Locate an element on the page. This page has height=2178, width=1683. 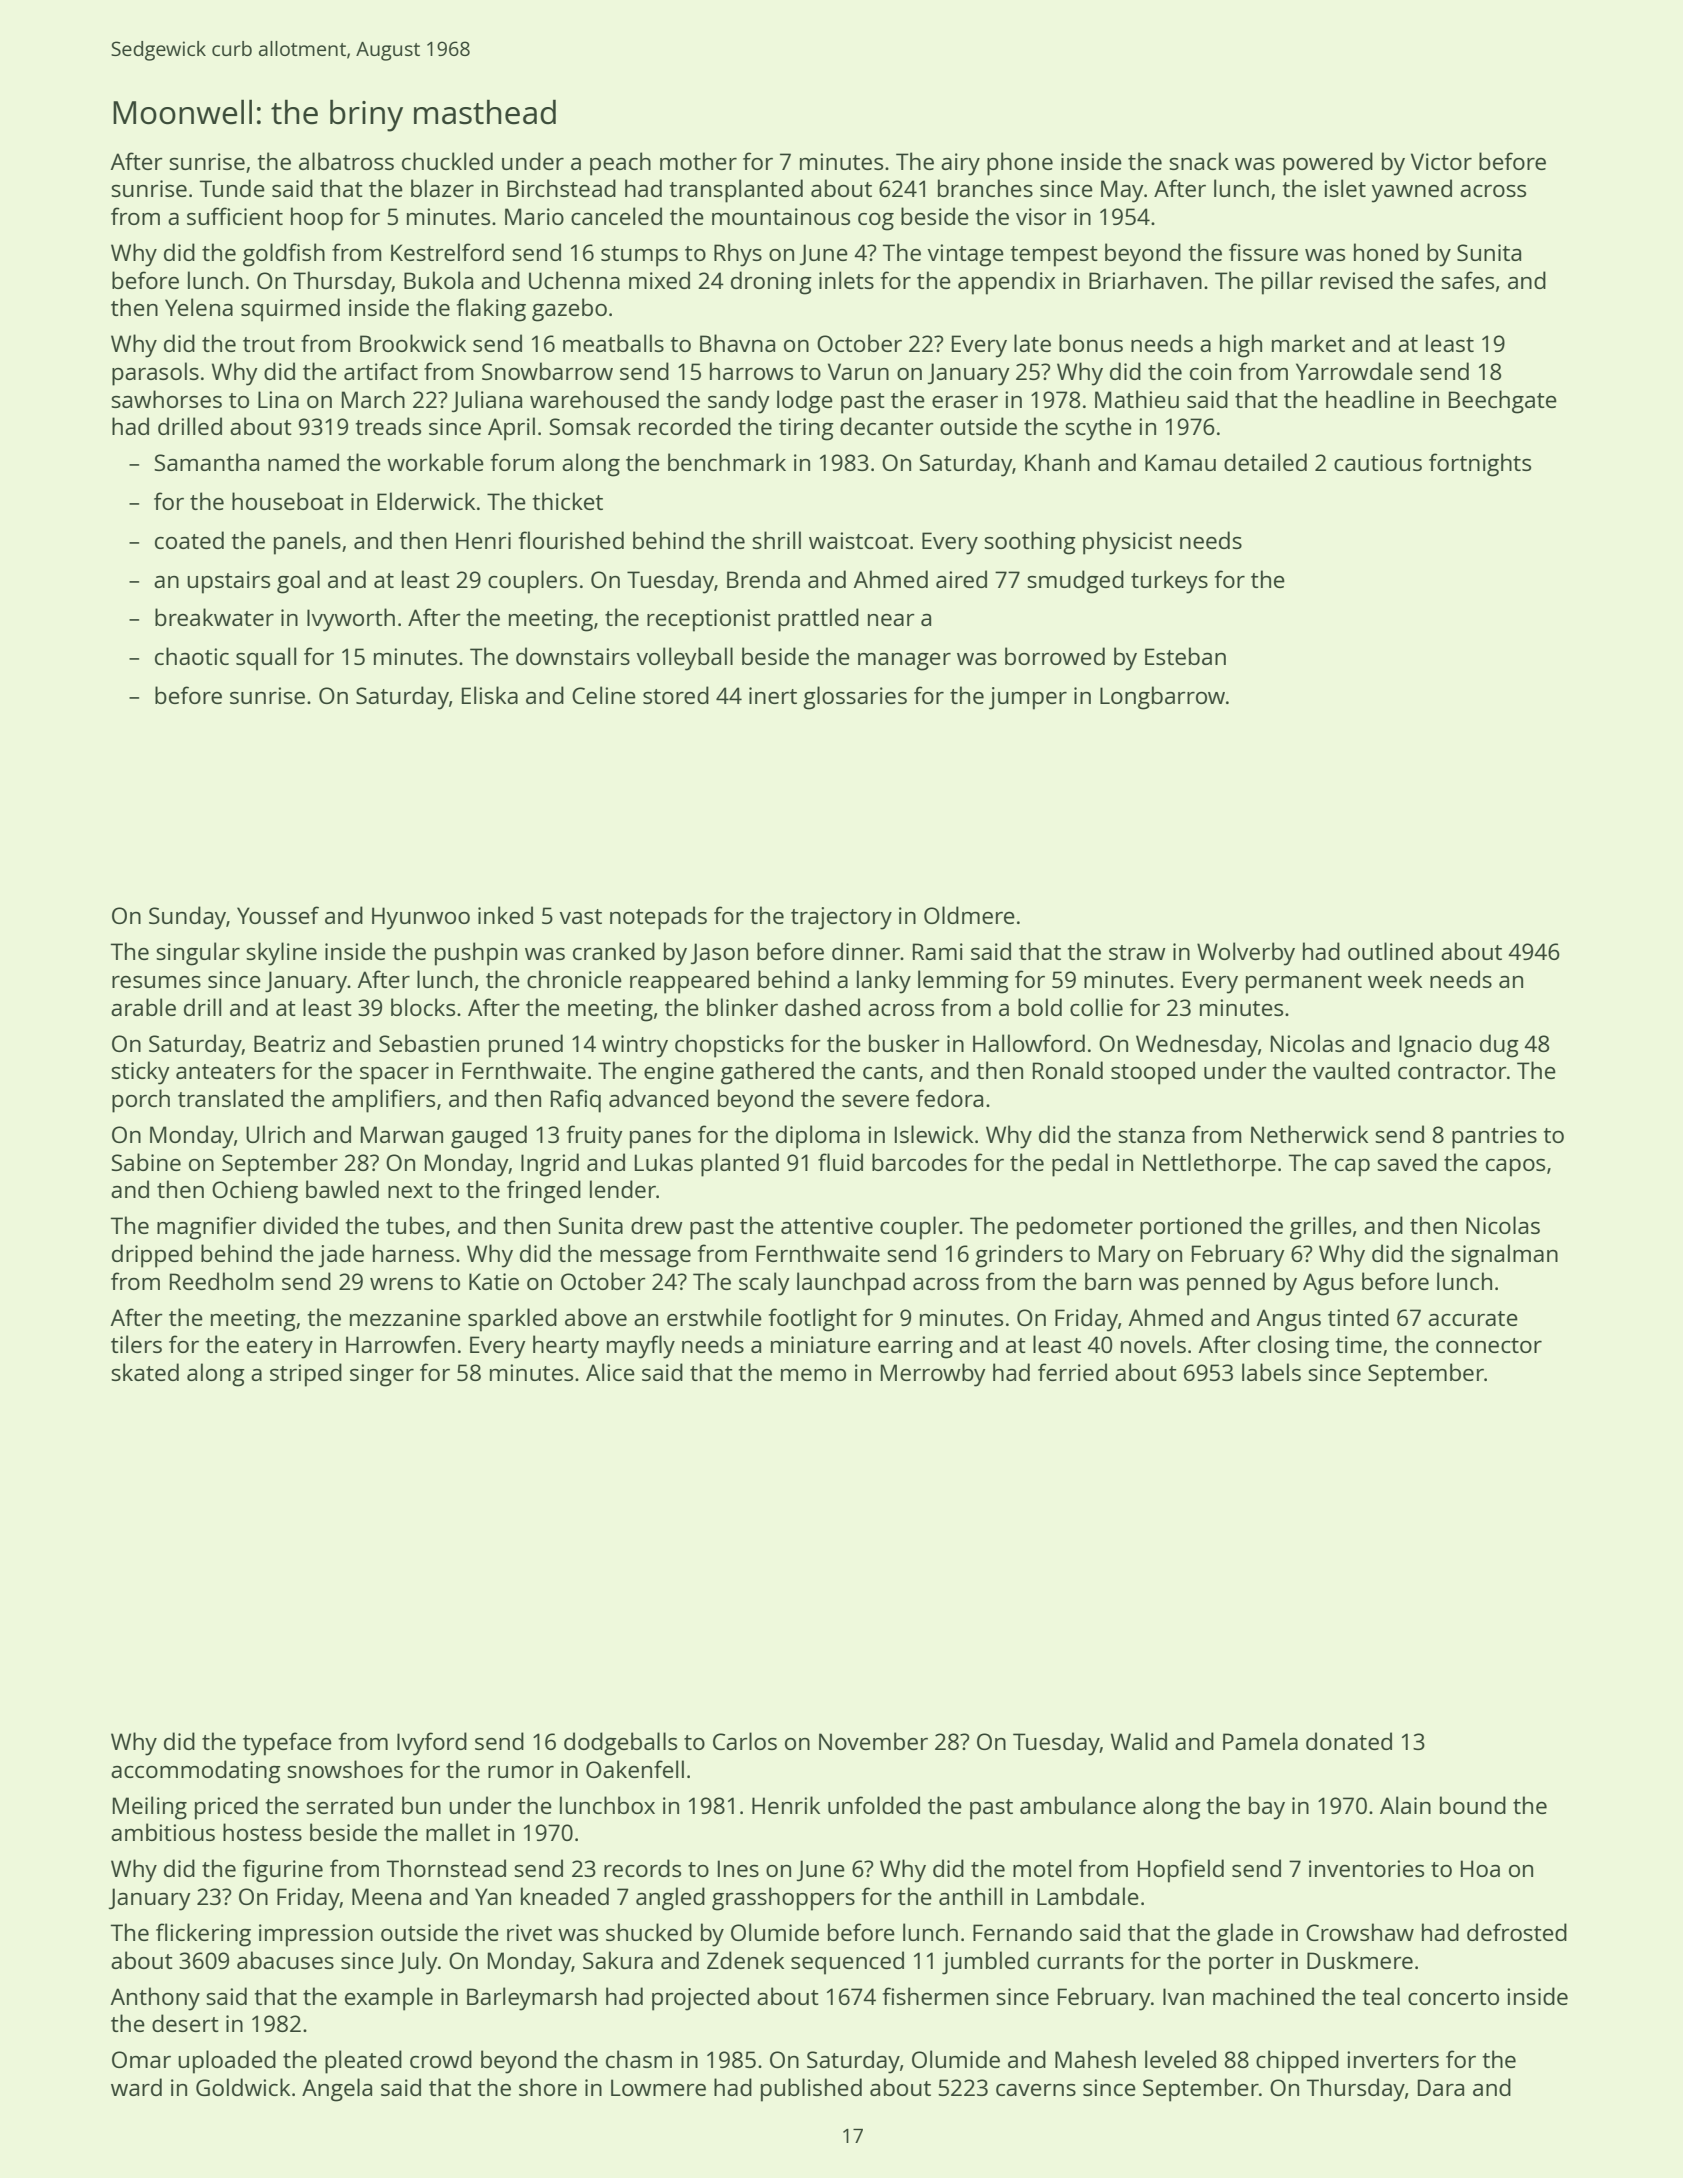
Kestrelford is located at coordinates (447, 252).
